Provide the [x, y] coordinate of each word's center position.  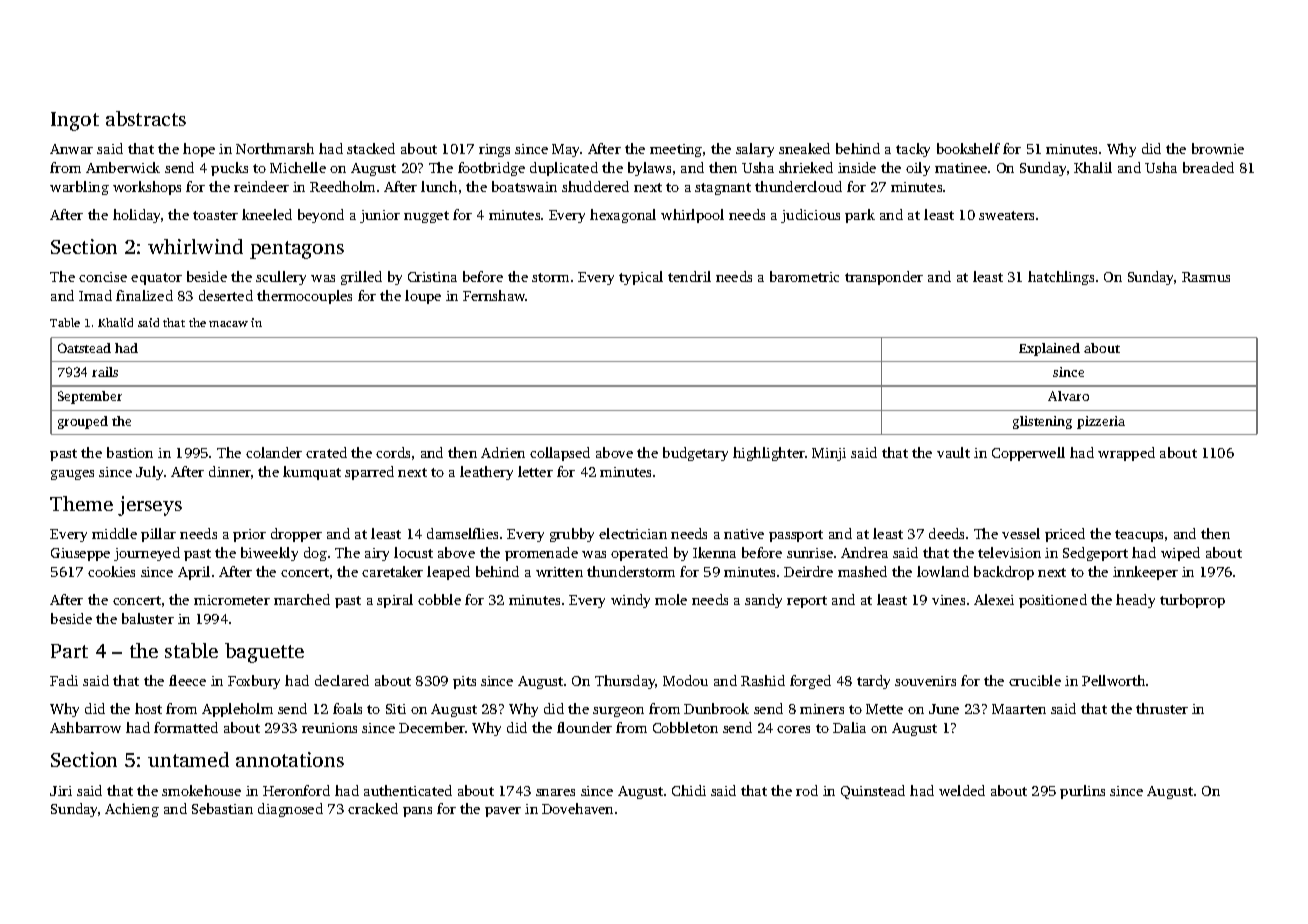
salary [755, 150]
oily [918, 169]
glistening [1042, 422]
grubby [572, 535]
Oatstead [84, 348]
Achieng [132, 810]
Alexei [994, 599]
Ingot [75, 121]
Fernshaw [494, 295]
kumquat [312, 473]
